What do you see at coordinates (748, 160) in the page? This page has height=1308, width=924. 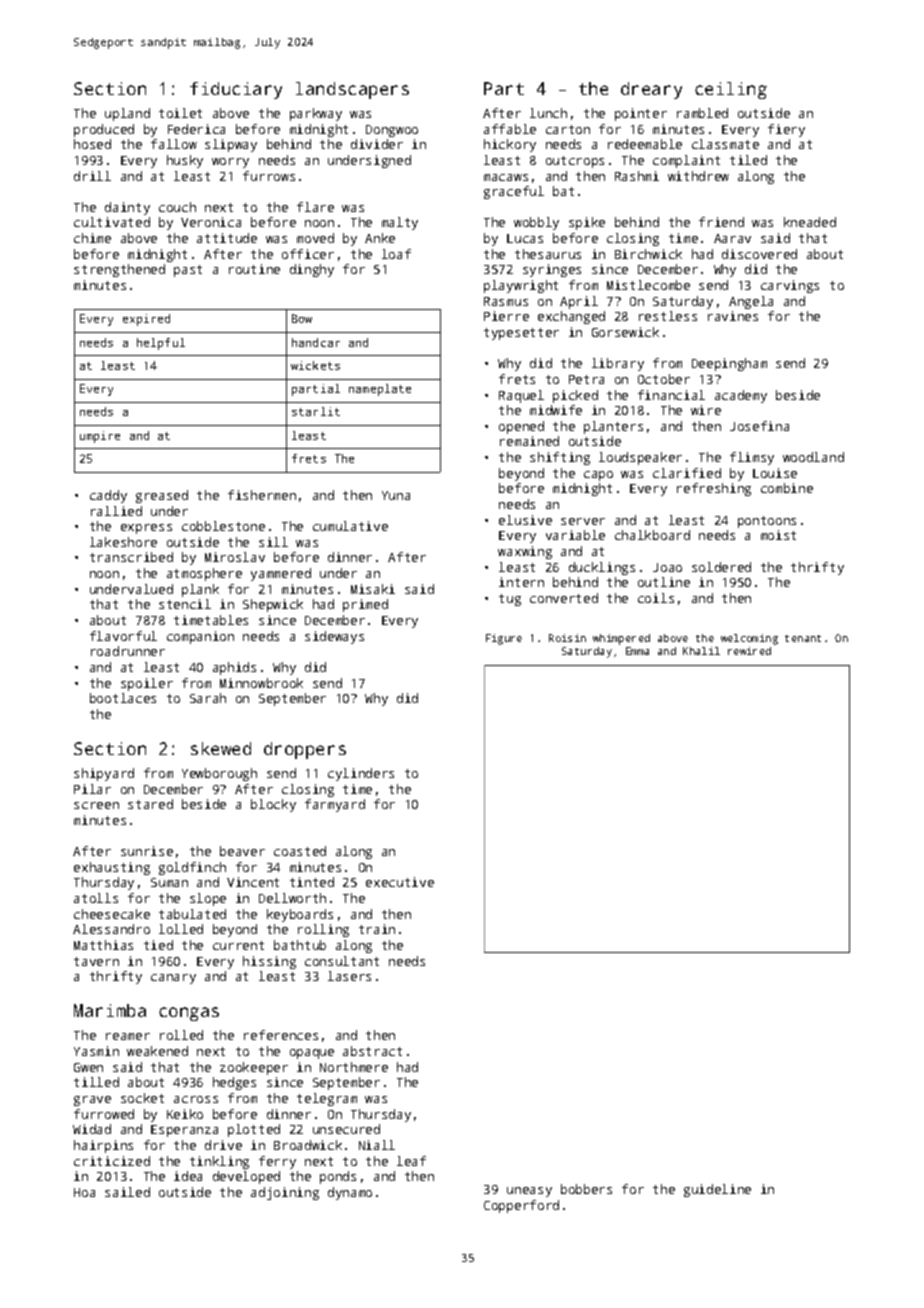 I see `tiled` at bounding box center [748, 160].
